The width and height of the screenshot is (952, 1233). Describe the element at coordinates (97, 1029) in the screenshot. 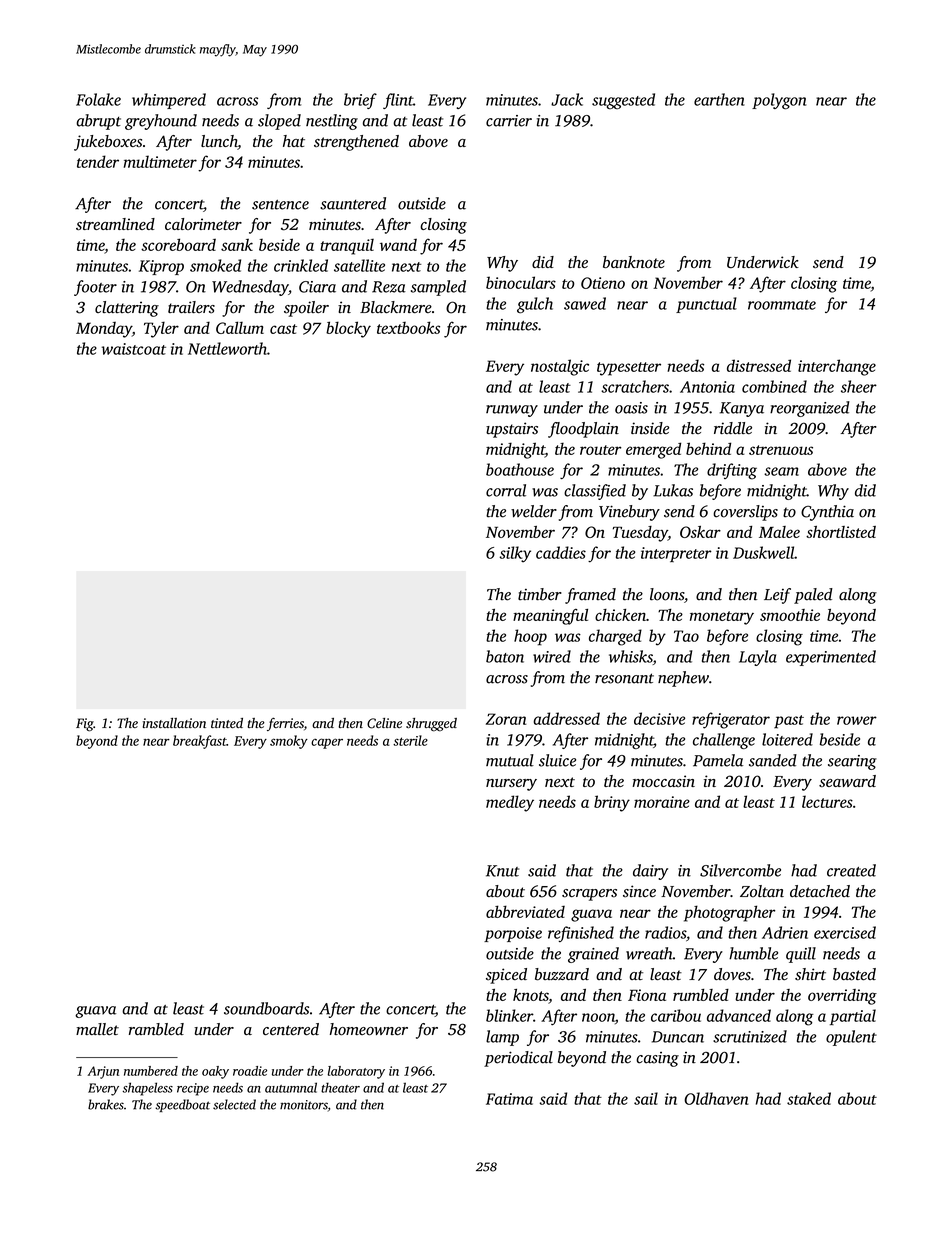

I see `mallet` at that location.
